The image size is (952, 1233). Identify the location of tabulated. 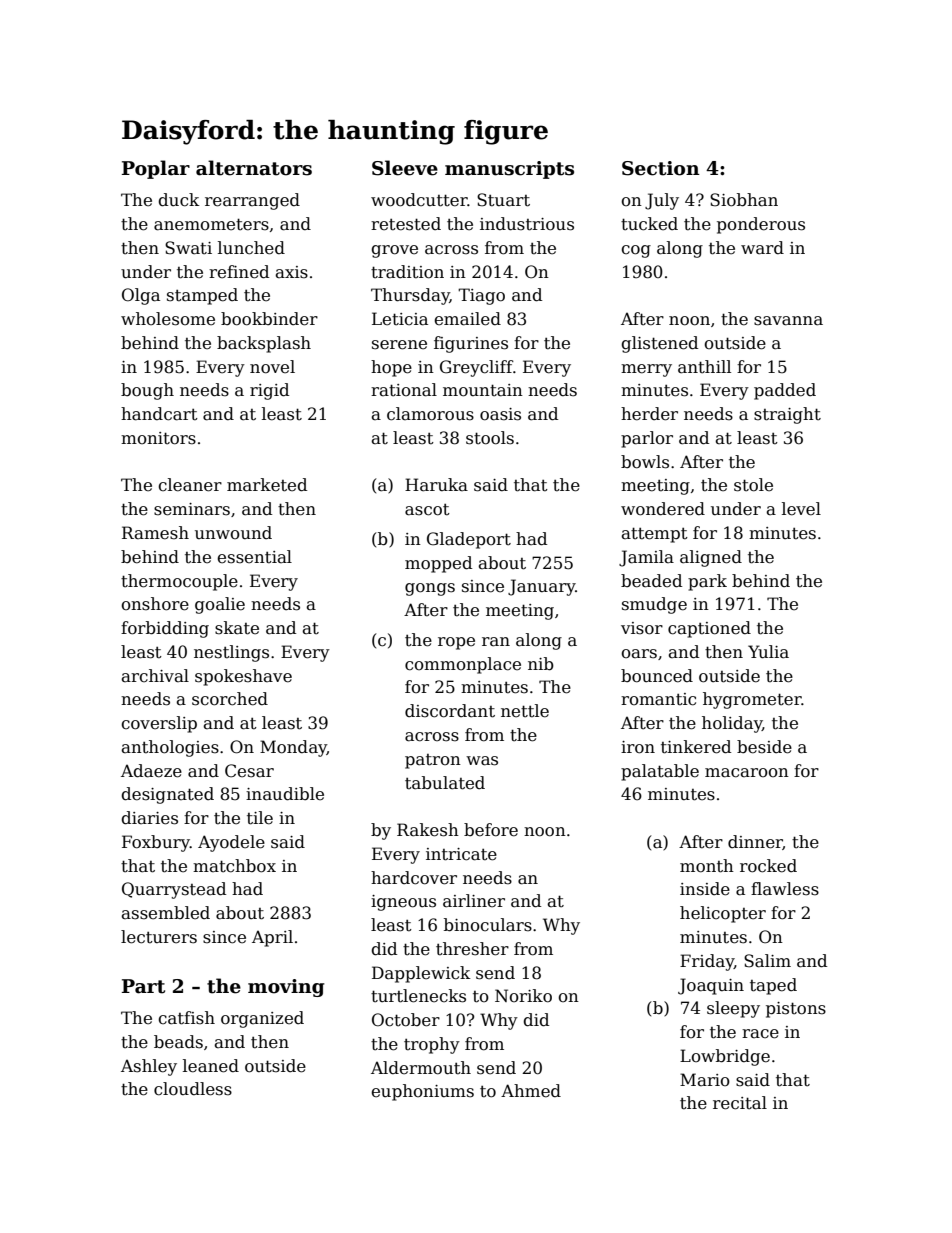
(445, 783).
